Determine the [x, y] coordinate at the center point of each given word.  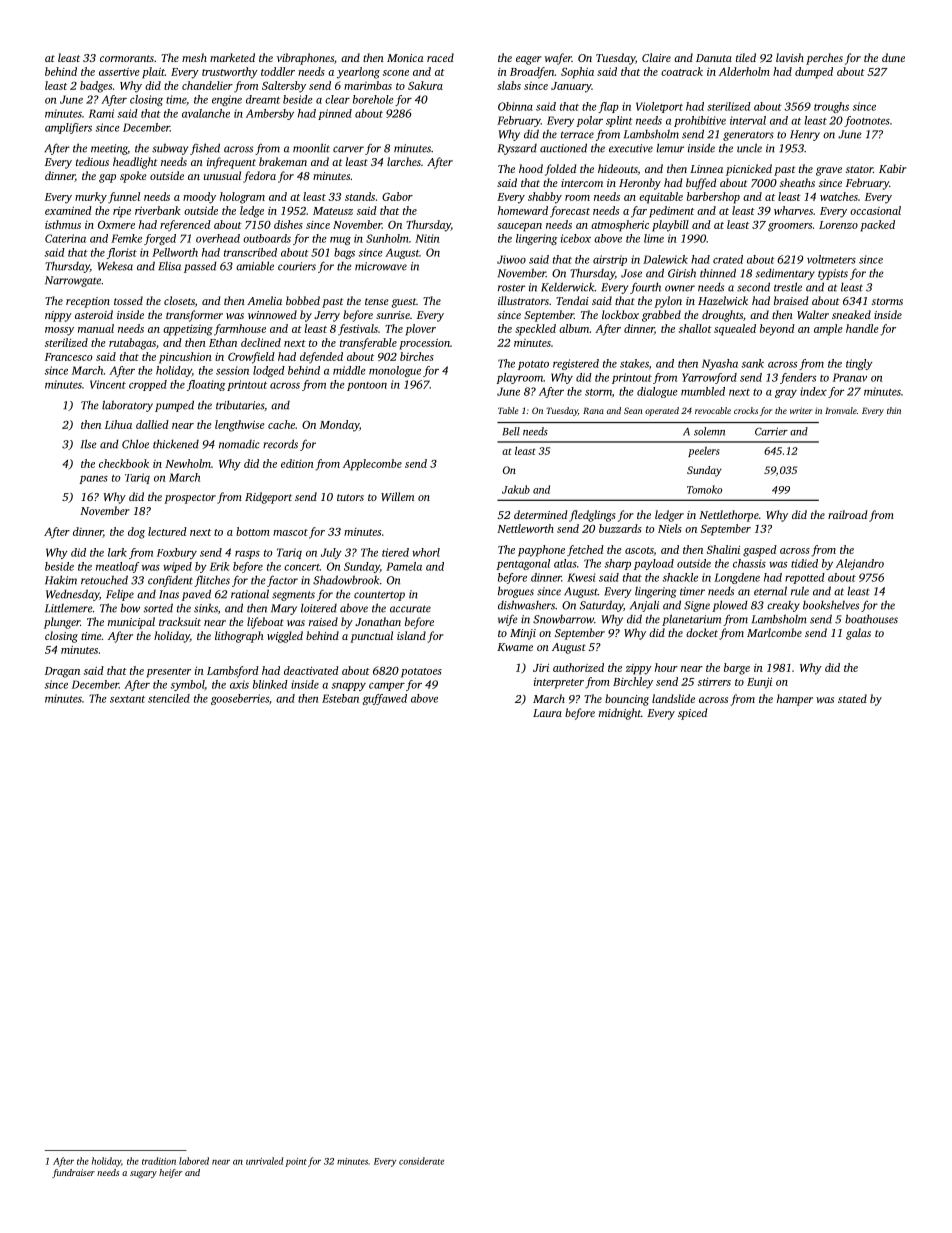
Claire [656, 57]
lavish [790, 57]
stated [852, 698]
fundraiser [73, 1173]
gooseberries [240, 699]
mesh [194, 57]
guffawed [384, 699]
